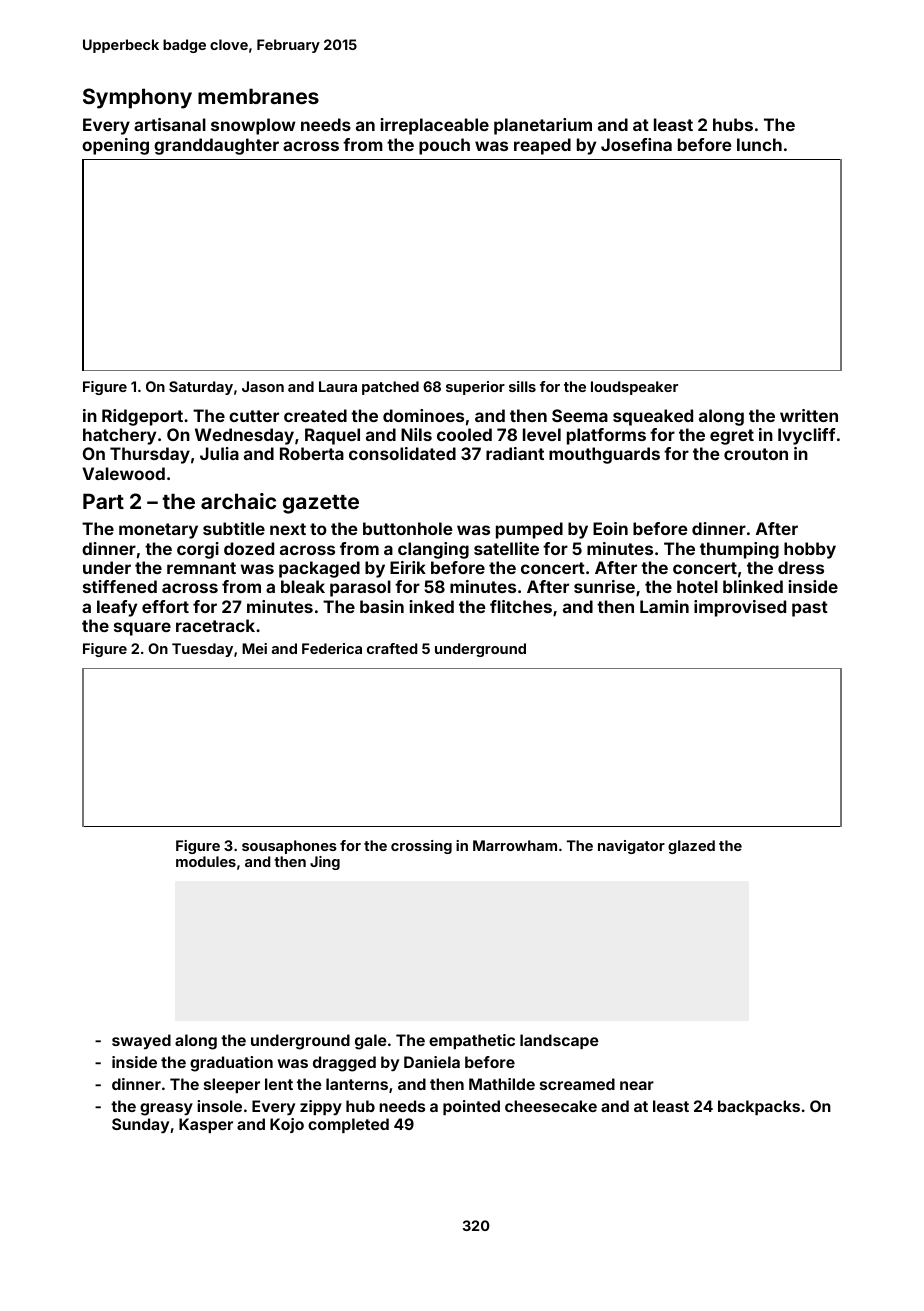 This page has width=924, height=1311. What do you see at coordinates (117, 608) in the page?
I see `leafy` at bounding box center [117, 608].
